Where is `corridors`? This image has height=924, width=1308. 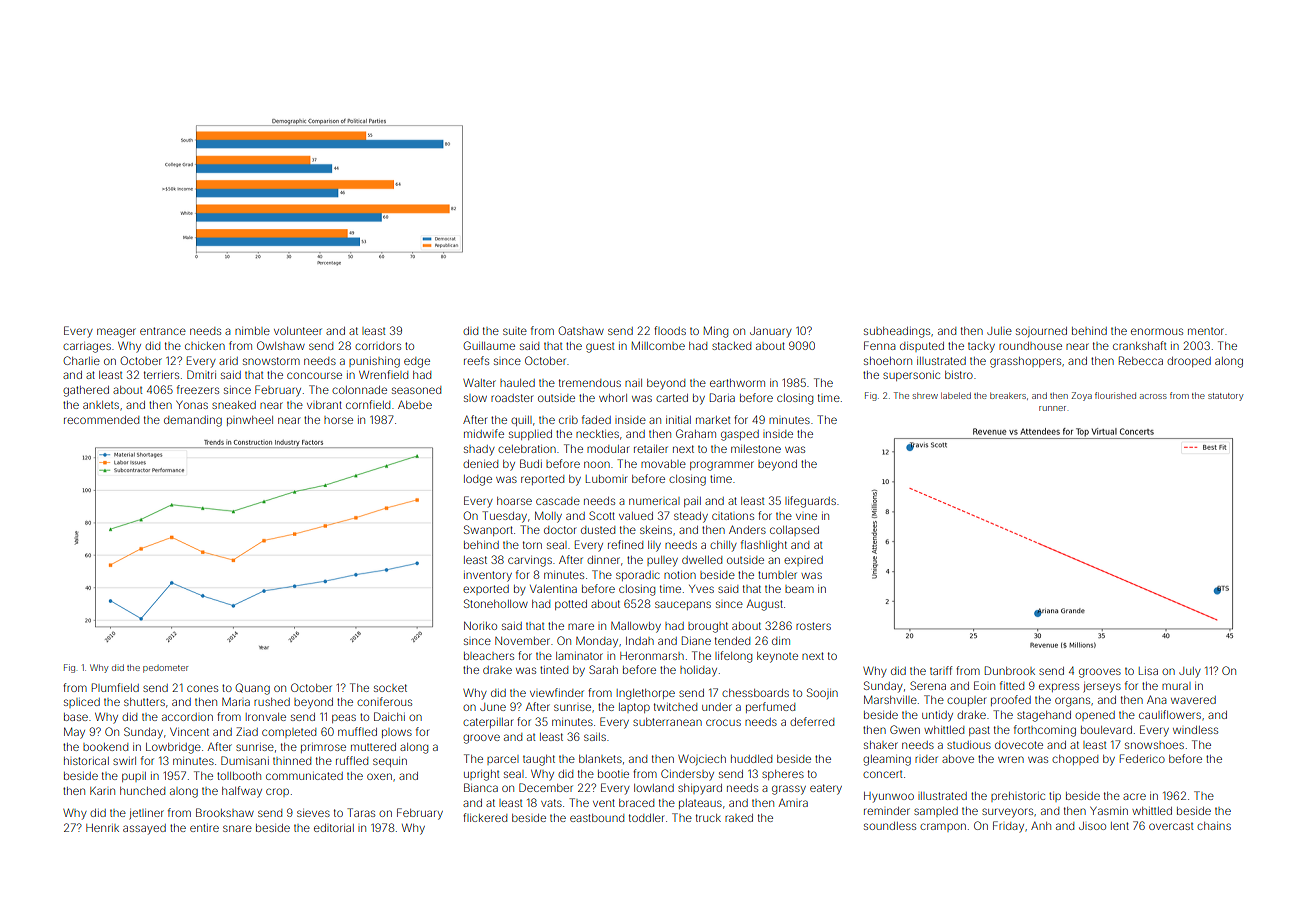 corridors is located at coordinates (378, 346).
